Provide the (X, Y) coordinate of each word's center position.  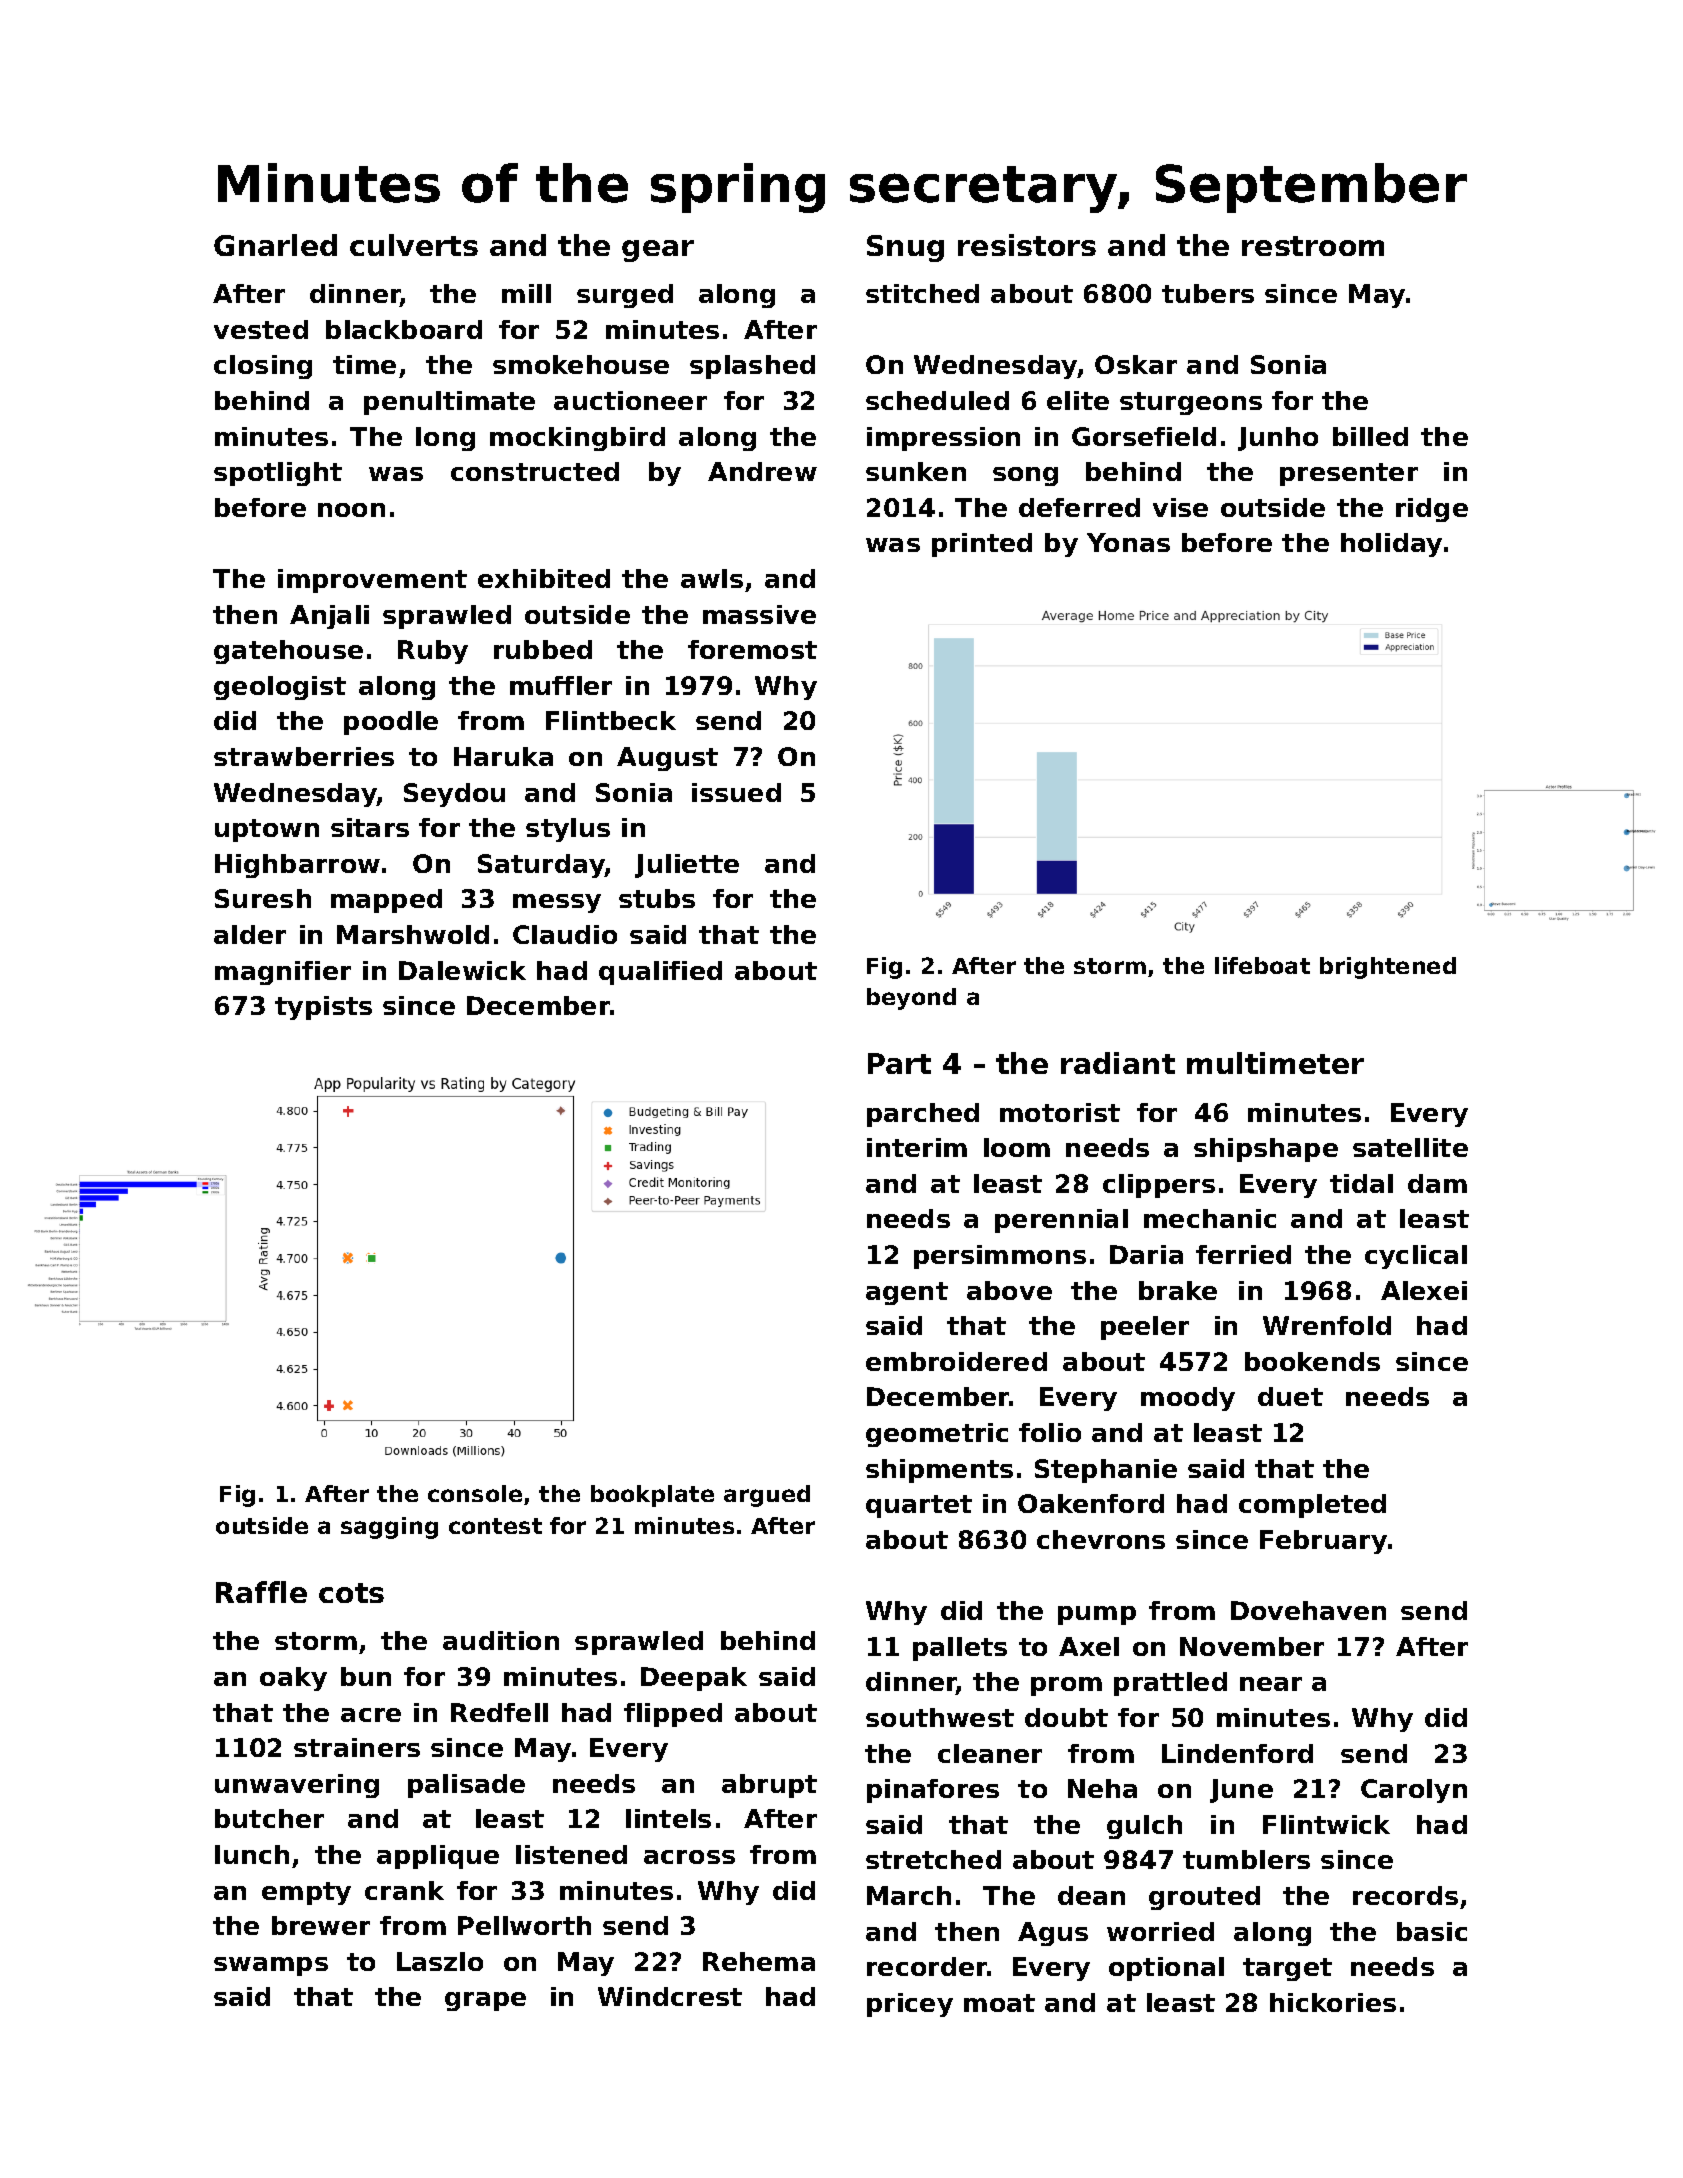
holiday (1391, 545)
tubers (1208, 293)
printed (982, 545)
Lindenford (1237, 1753)
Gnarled (275, 245)
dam (1437, 1183)
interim (917, 1147)
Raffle (261, 1592)
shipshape (1266, 1150)
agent (907, 1293)
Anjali (329, 617)
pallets (960, 1649)
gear (658, 251)
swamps (271, 1966)
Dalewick (462, 970)
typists (323, 1008)
